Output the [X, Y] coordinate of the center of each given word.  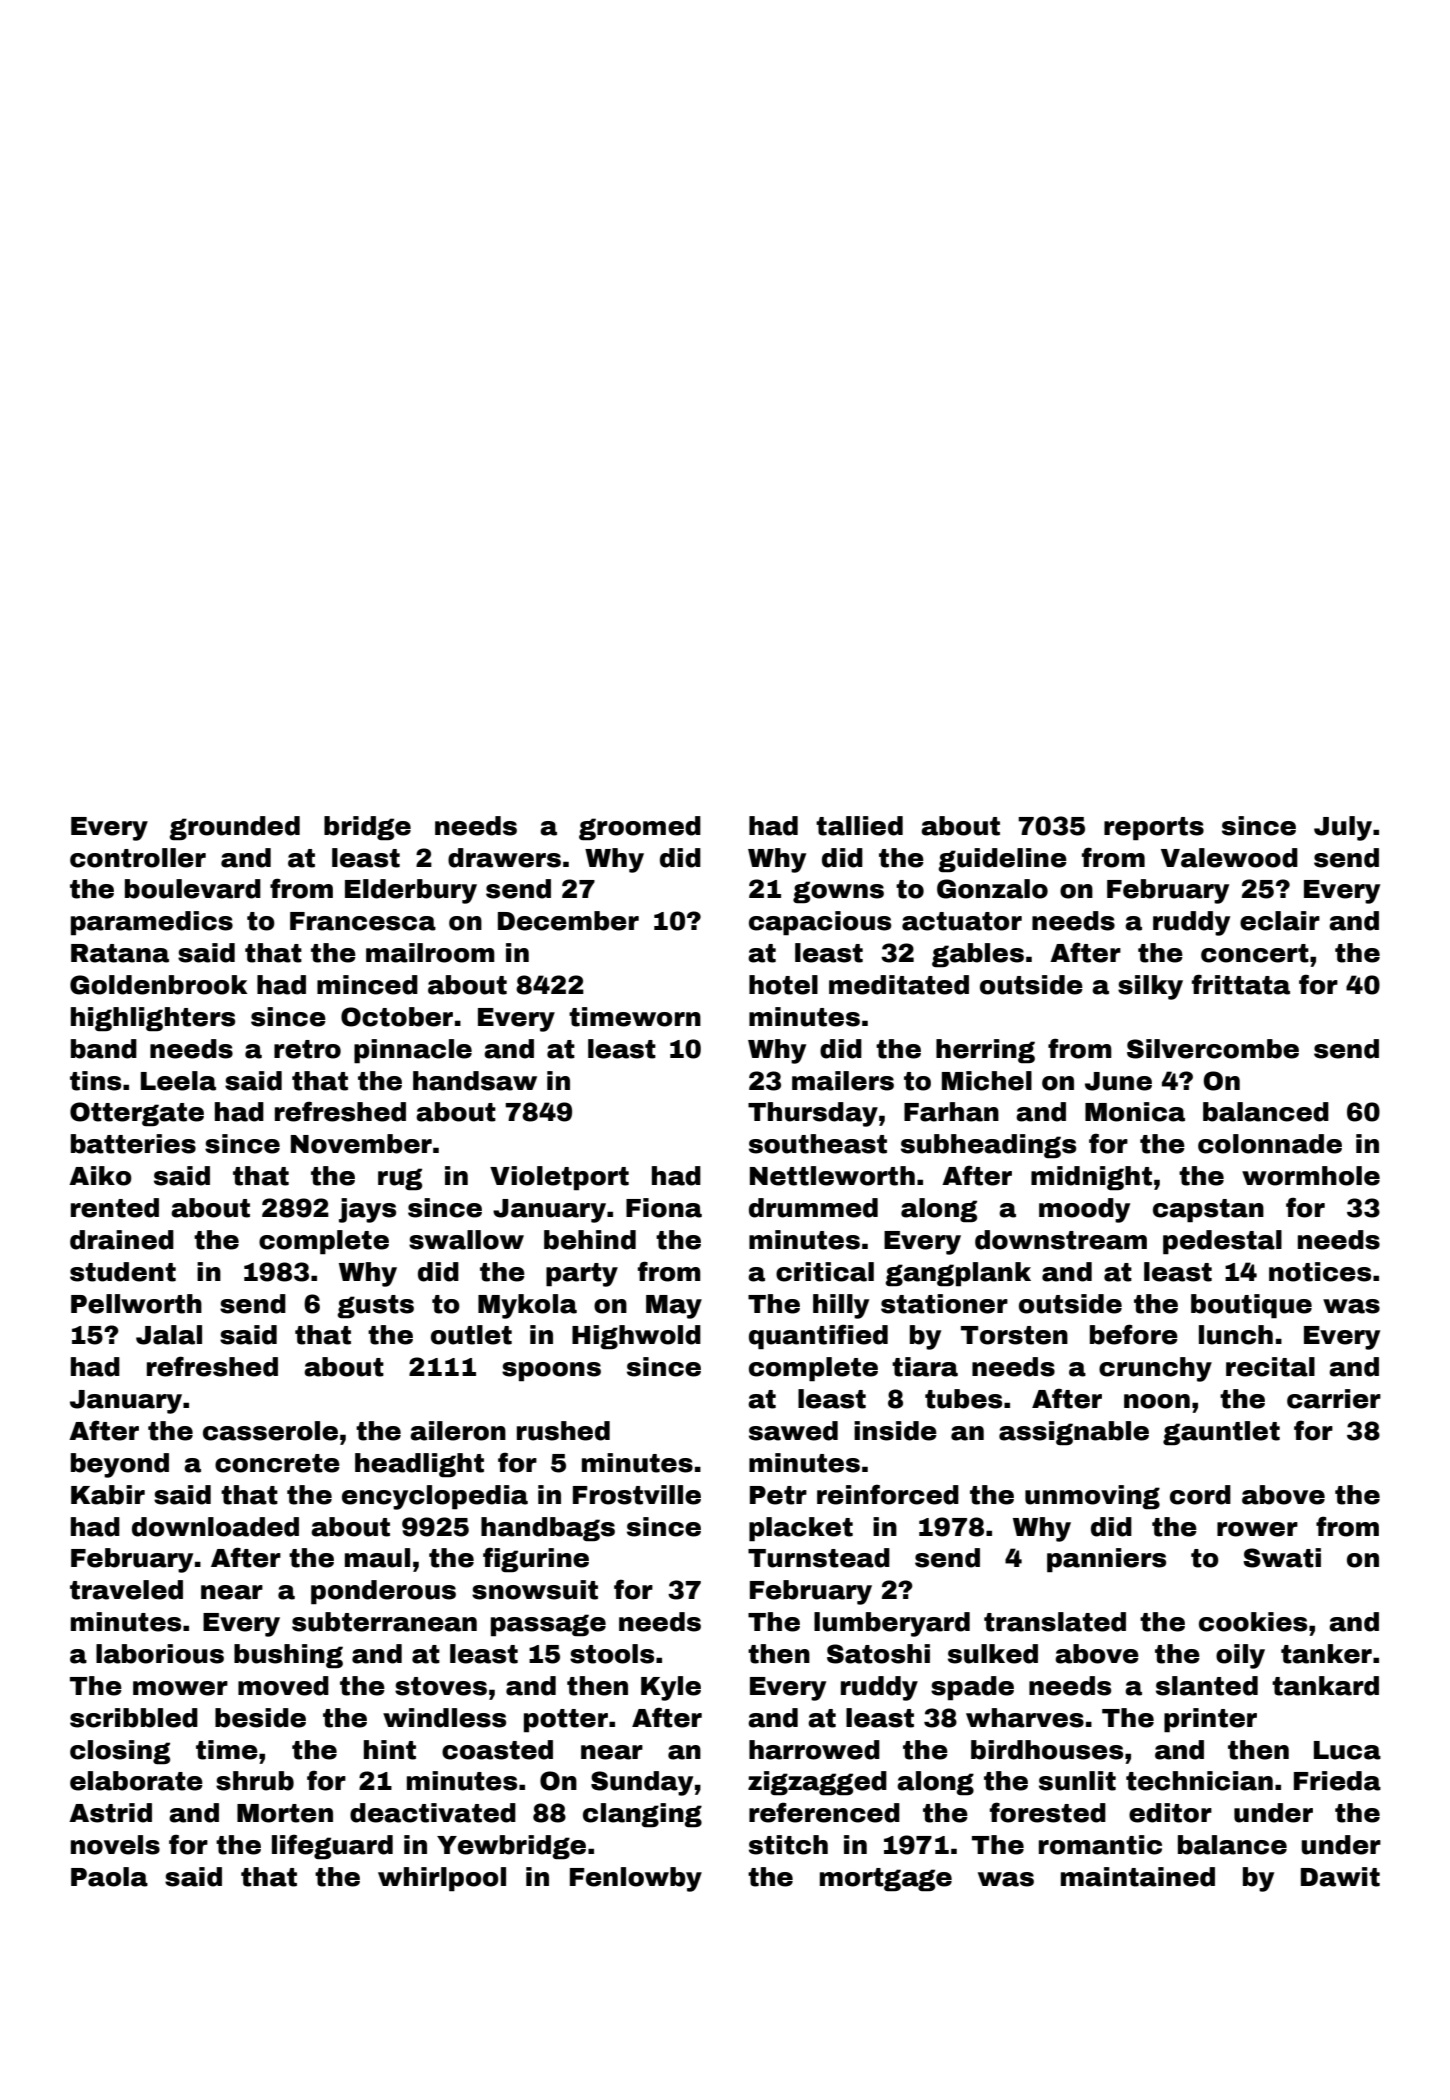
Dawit [1340, 1877]
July [1343, 828]
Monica [1135, 1112]
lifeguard [332, 1847]
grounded [235, 828]
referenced [824, 1812]
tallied [859, 826]
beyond [120, 1465]
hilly [841, 1306]
